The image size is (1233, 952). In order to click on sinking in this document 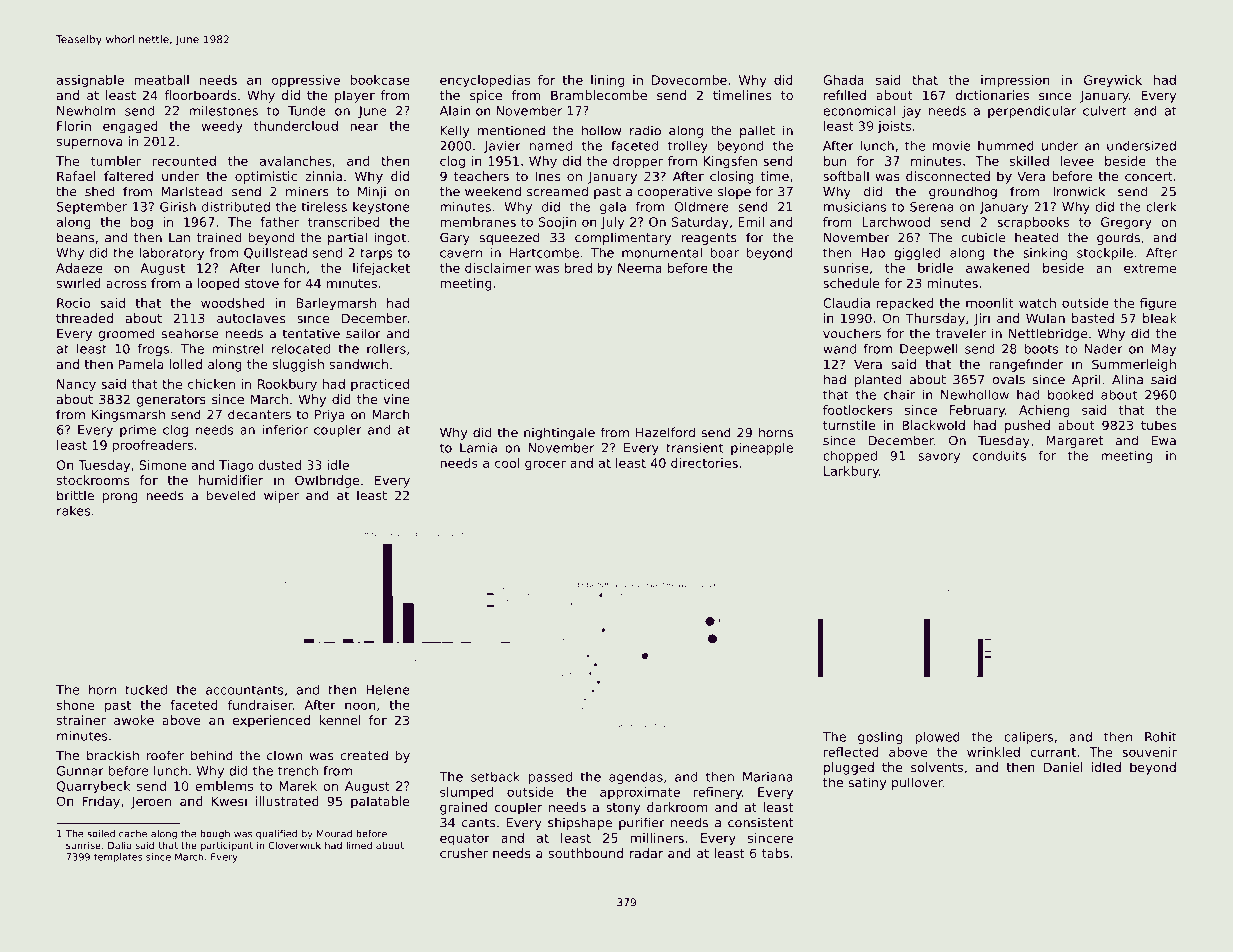, I will do `click(1045, 254)`.
